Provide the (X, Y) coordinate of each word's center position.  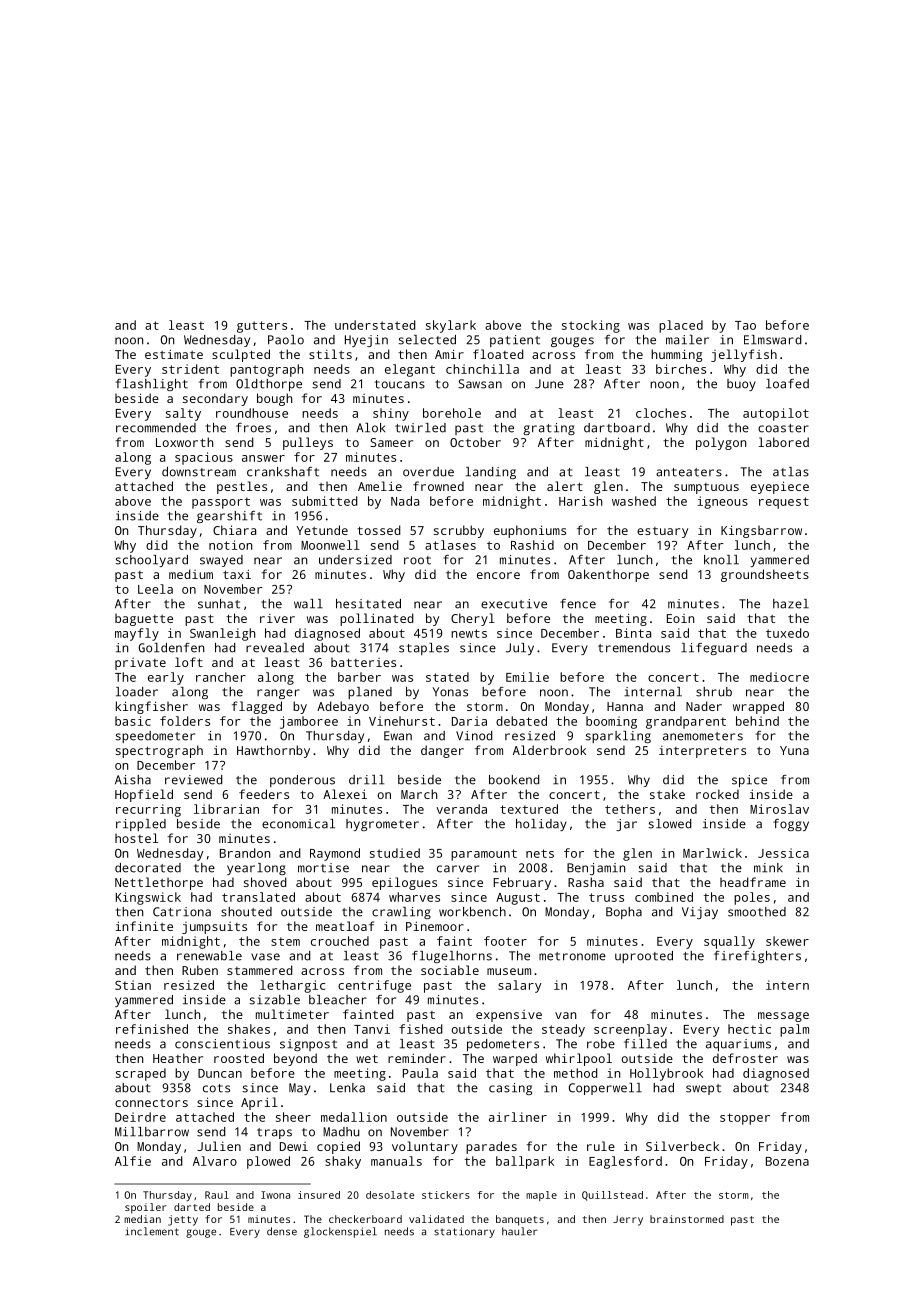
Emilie (527, 677)
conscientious (222, 1044)
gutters (262, 327)
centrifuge (374, 986)
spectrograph (159, 751)
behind (757, 721)
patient (515, 341)
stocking (591, 326)
